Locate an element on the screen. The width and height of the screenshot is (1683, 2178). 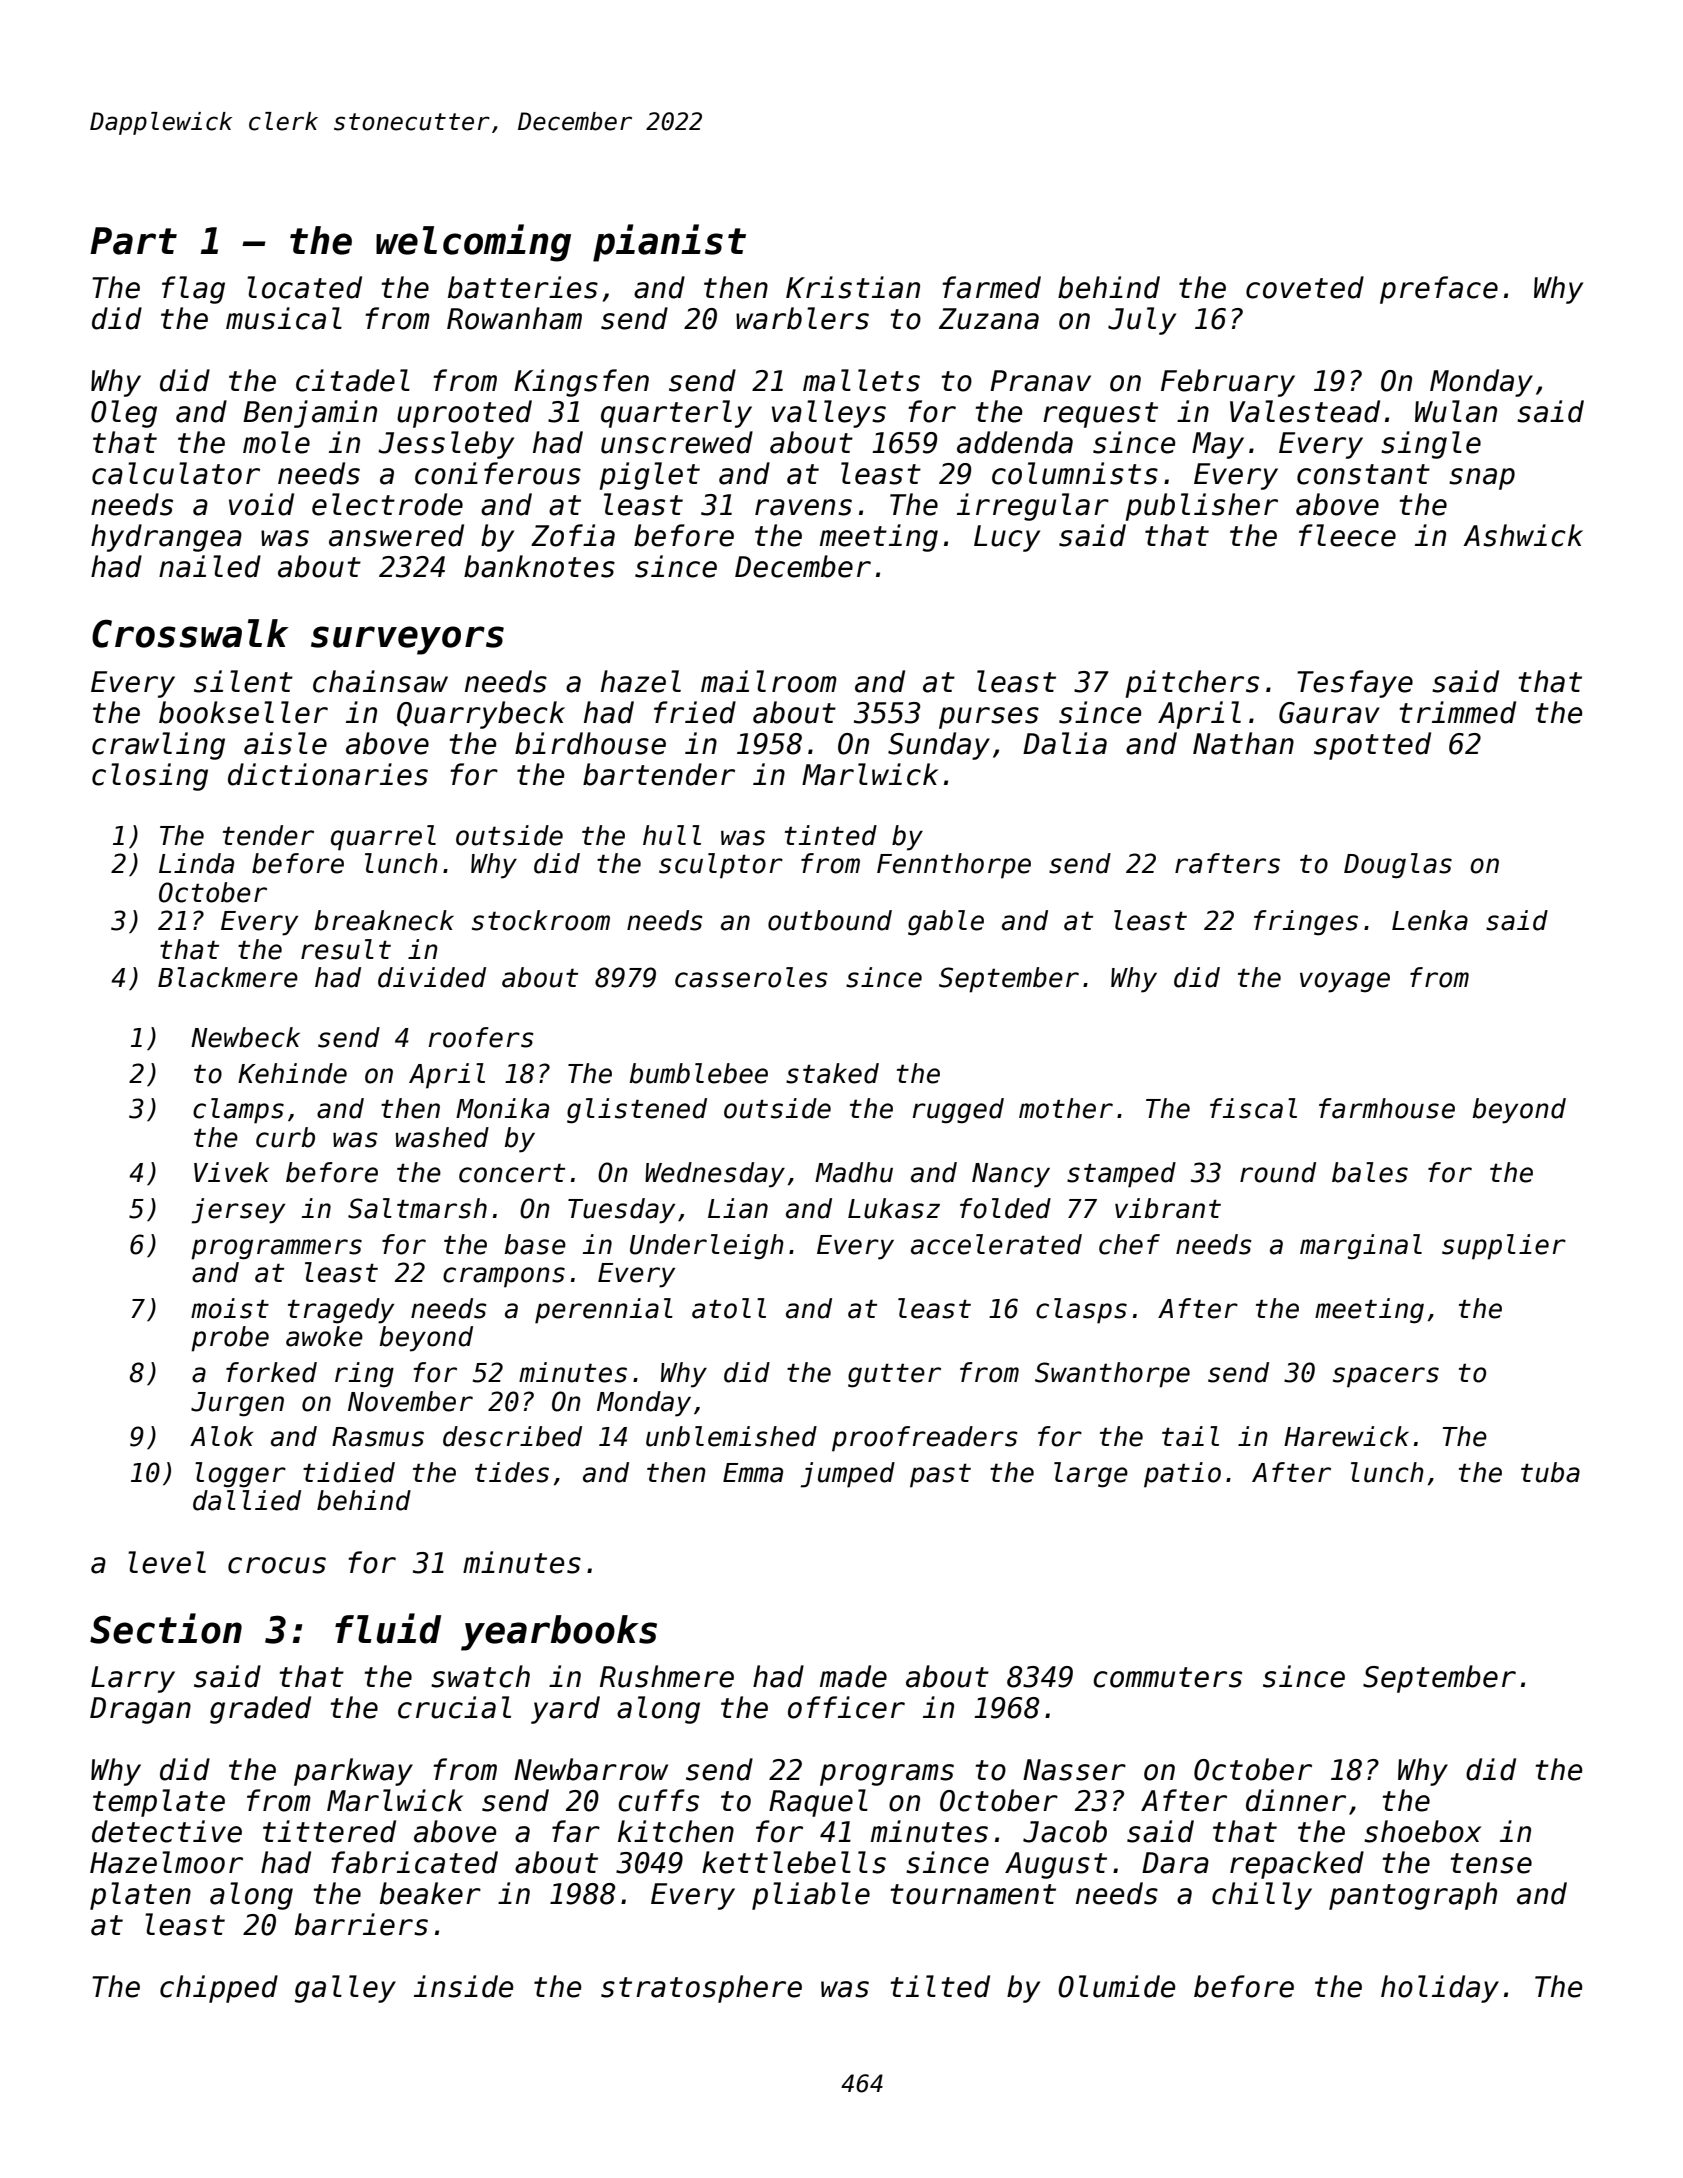
fried is located at coordinates (695, 712).
